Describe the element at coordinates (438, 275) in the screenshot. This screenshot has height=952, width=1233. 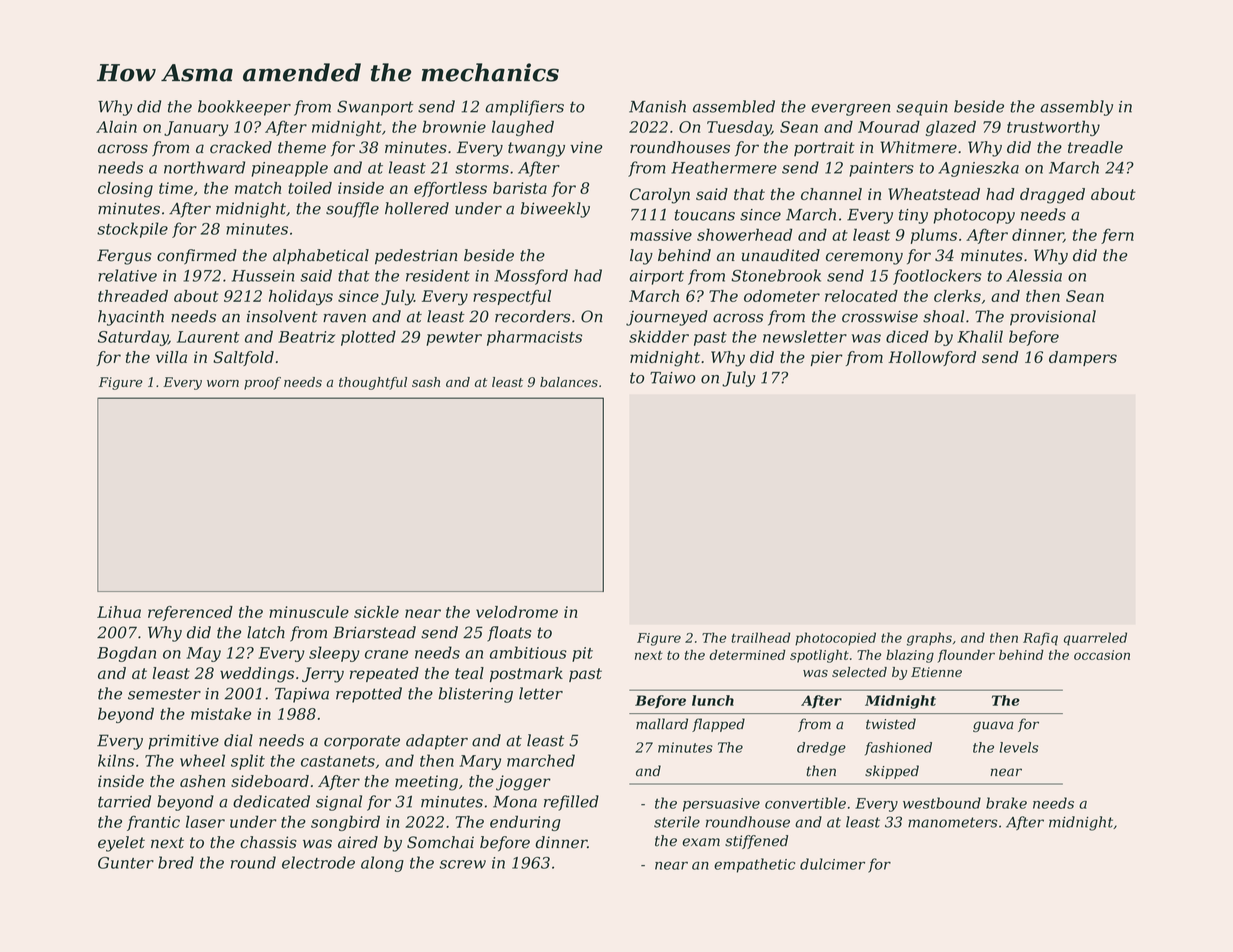
I see `resident` at that location.
